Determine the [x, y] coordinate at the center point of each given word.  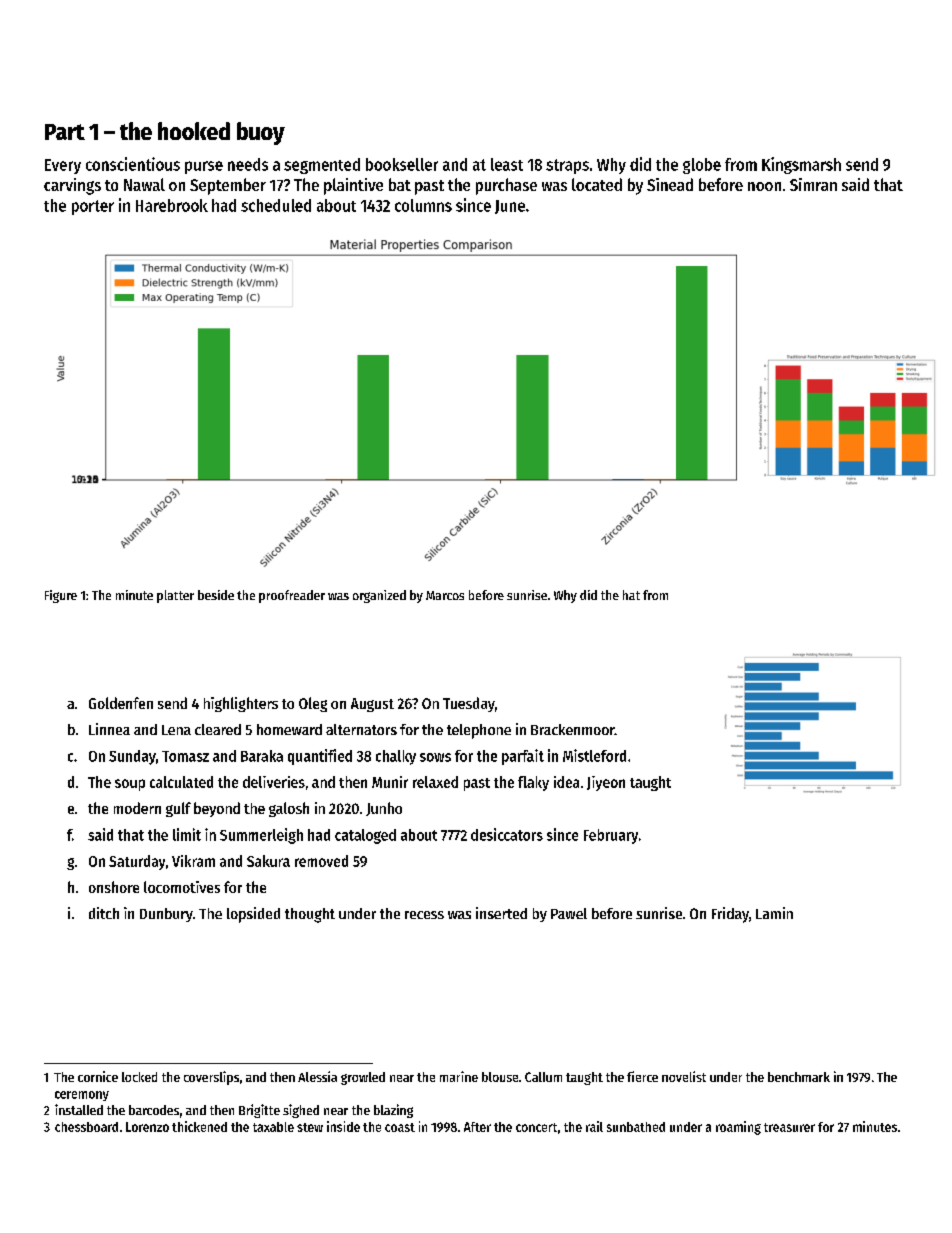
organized [379, 596]
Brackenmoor [573, 729]
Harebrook [172, 205]
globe [702, 166]
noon [764, 186]
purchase [506, 186]
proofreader [292, 596]
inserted [501, 913]
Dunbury [166, 915]
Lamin [774, 913]
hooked [194, 131]
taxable [273, 1127]
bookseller [402, 164]
